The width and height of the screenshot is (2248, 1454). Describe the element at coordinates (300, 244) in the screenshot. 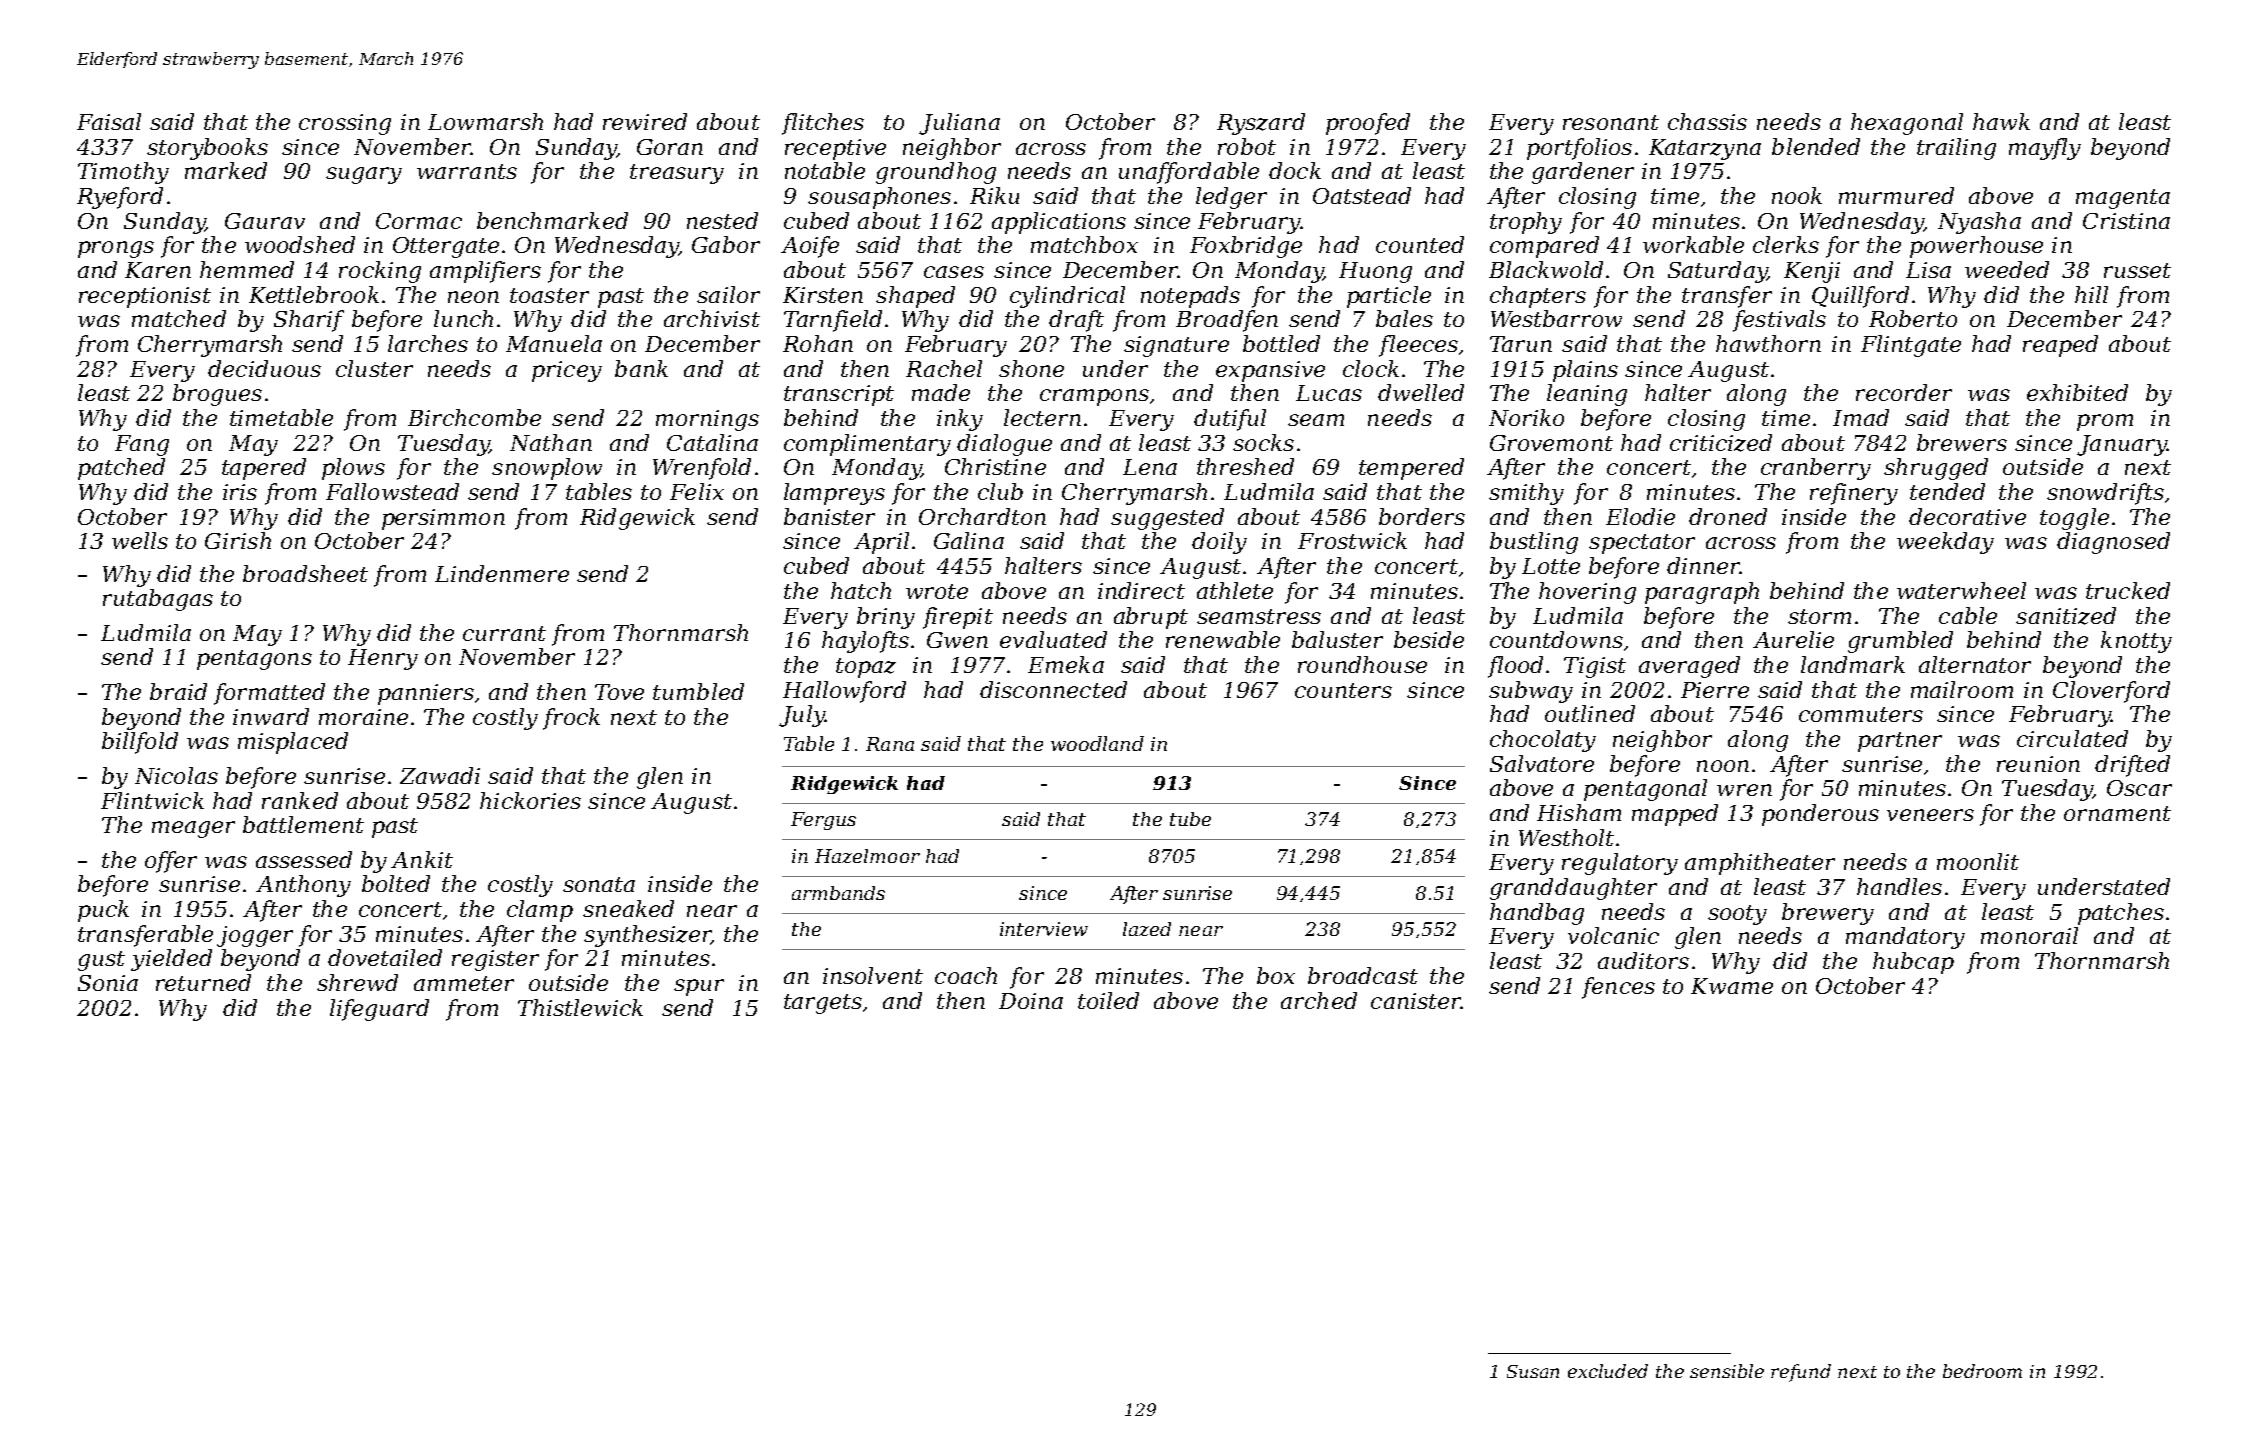

I see `woodshed` at that location.
